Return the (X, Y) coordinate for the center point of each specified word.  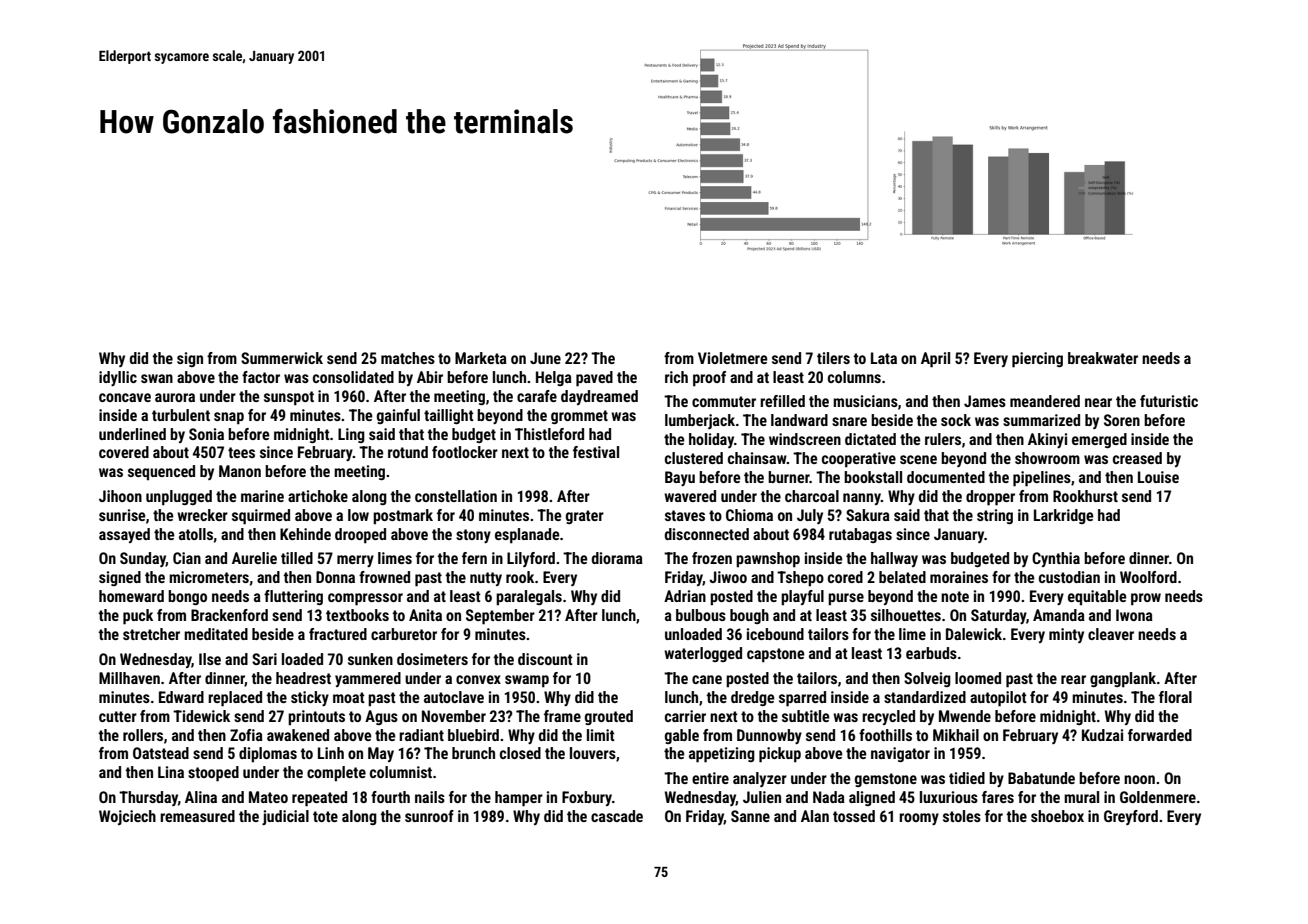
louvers (593, 753)
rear (1073, 679)
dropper (990, 498)
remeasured (197, 816)
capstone (776, 655)
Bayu (680, 478)
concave (125, 397)
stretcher (151, 634)
